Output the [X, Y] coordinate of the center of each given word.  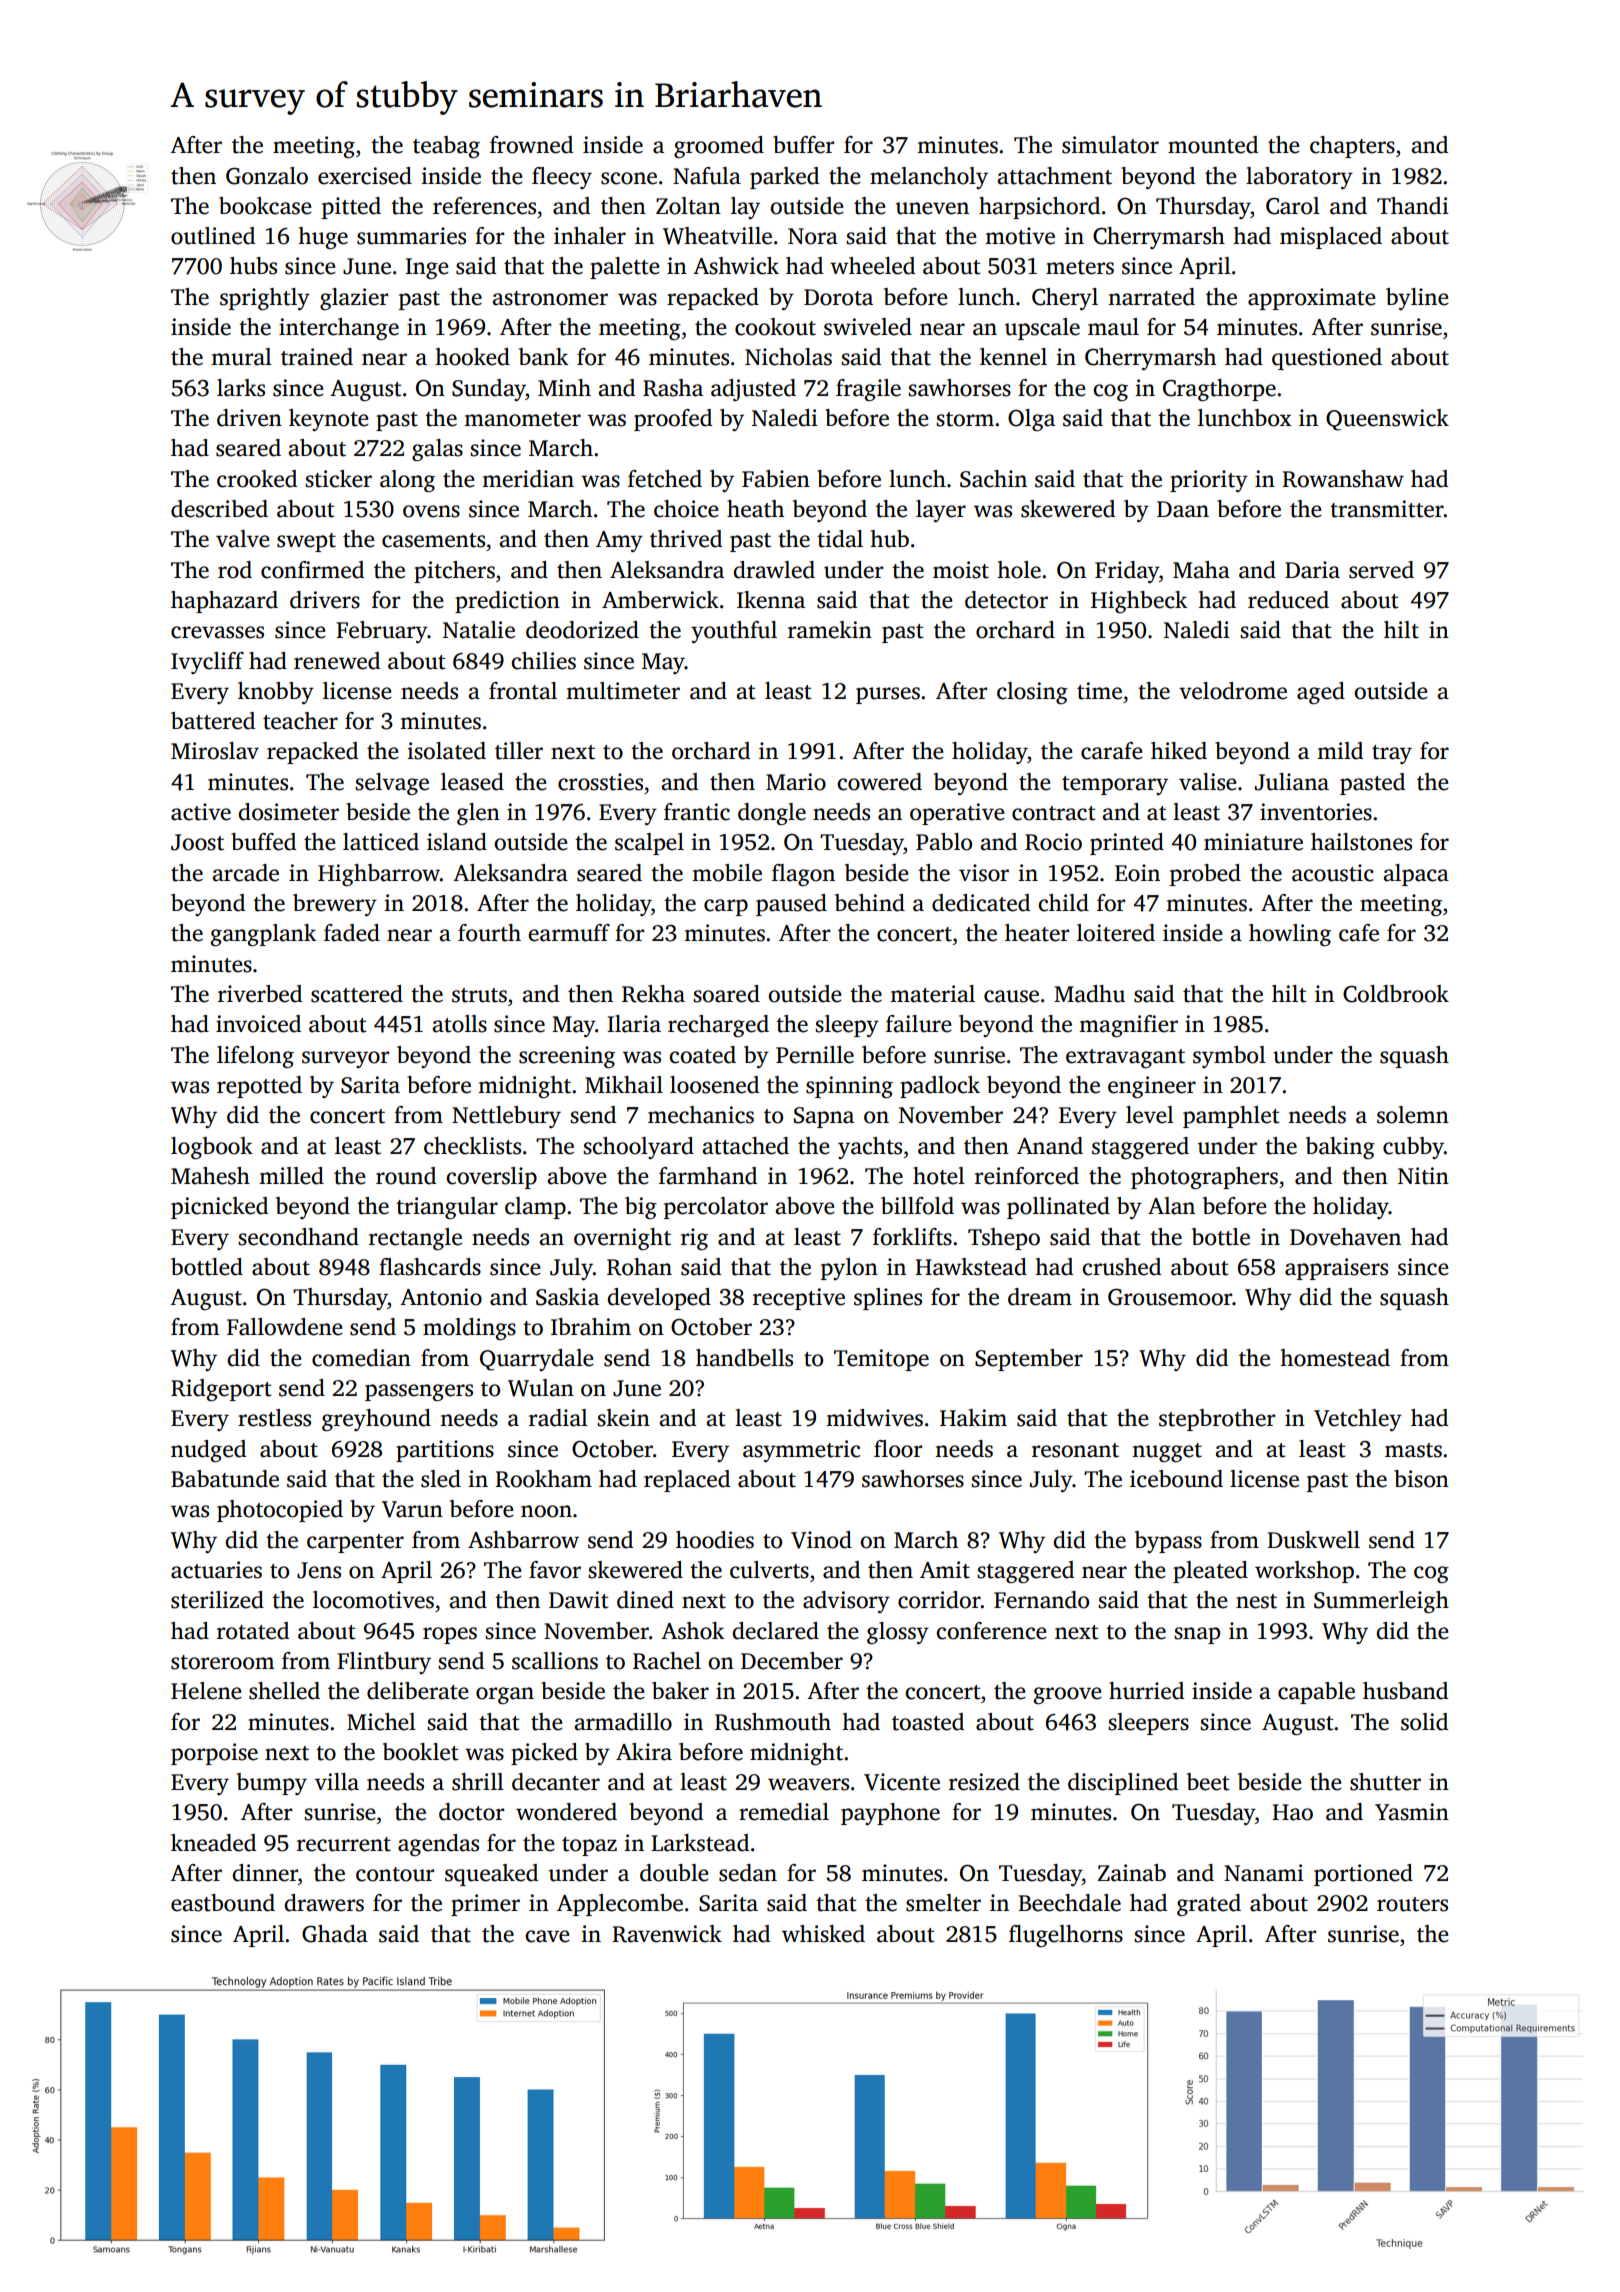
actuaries [216, 1570]
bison [1421, 1479]
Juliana [1292, 782]
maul [1113, 327]
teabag [446, 147]
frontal [523, 691]
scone [629, 178]
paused [791, 905]
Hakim [973, 1418]
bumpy [272, 1784]
